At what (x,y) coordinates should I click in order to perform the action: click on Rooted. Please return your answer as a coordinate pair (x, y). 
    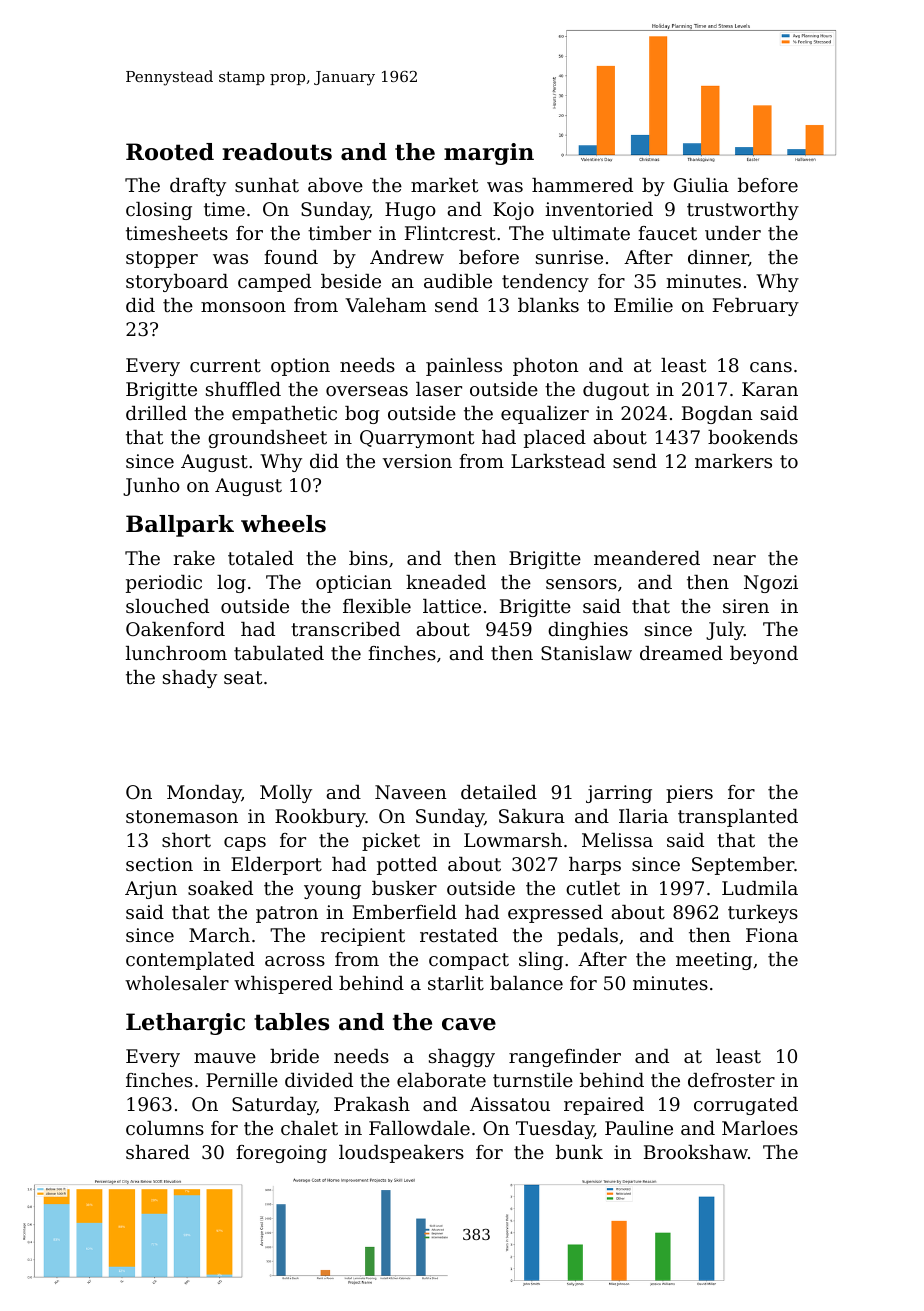
    Looking at the image, I should click on (170, 152).
